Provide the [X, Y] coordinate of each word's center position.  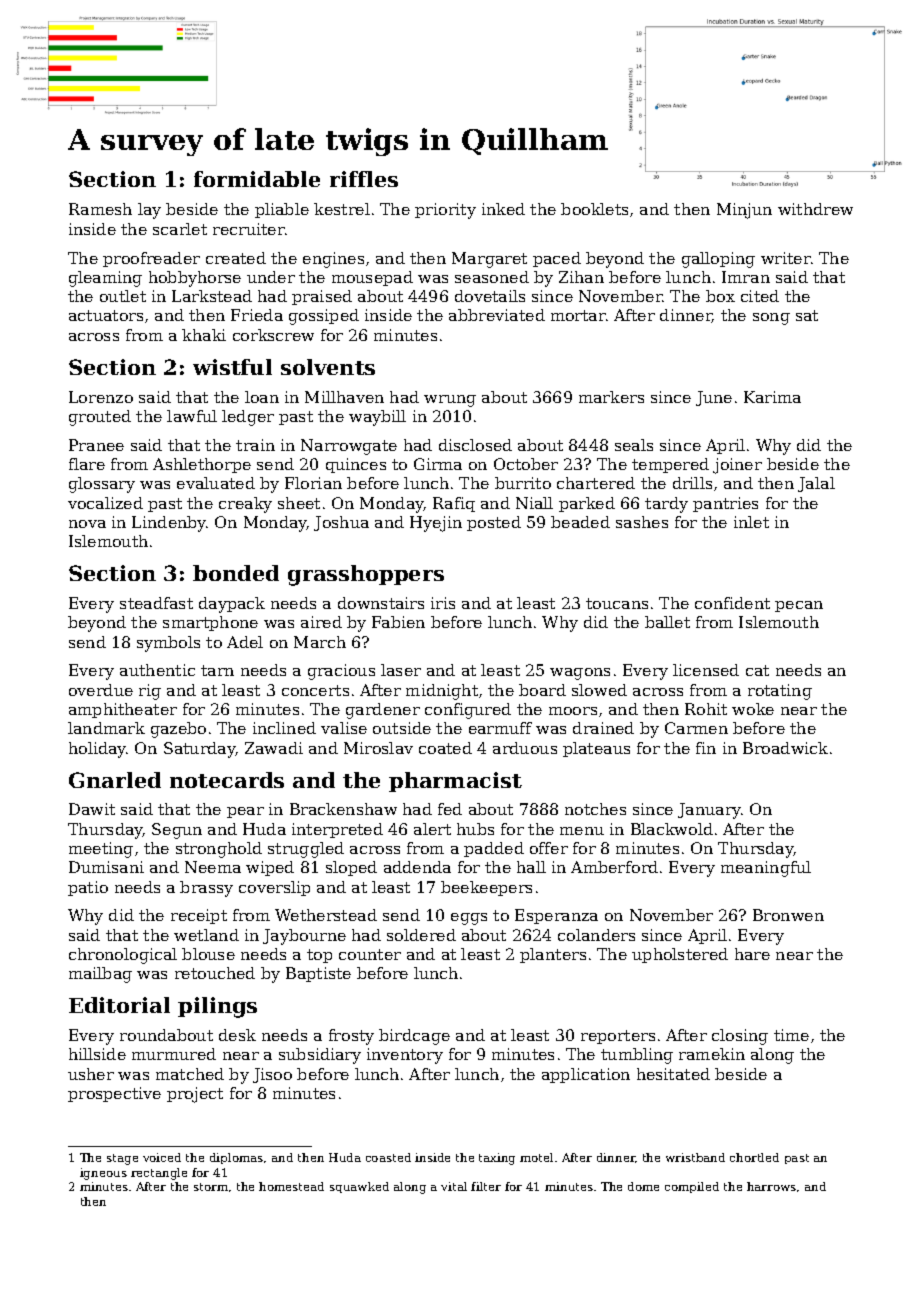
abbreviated [497, 315]
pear [245, 812]
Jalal [816, 484]
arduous [525, 748]
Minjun [744, 211]
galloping [718, 260]
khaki [204, 335]
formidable [257, 179]
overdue [101, 690]
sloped [351, 868]
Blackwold [672, 829]
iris [443, 603]
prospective [114, 1094]
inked [503, 209]
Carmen [696, 728]
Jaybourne [304, 937]
